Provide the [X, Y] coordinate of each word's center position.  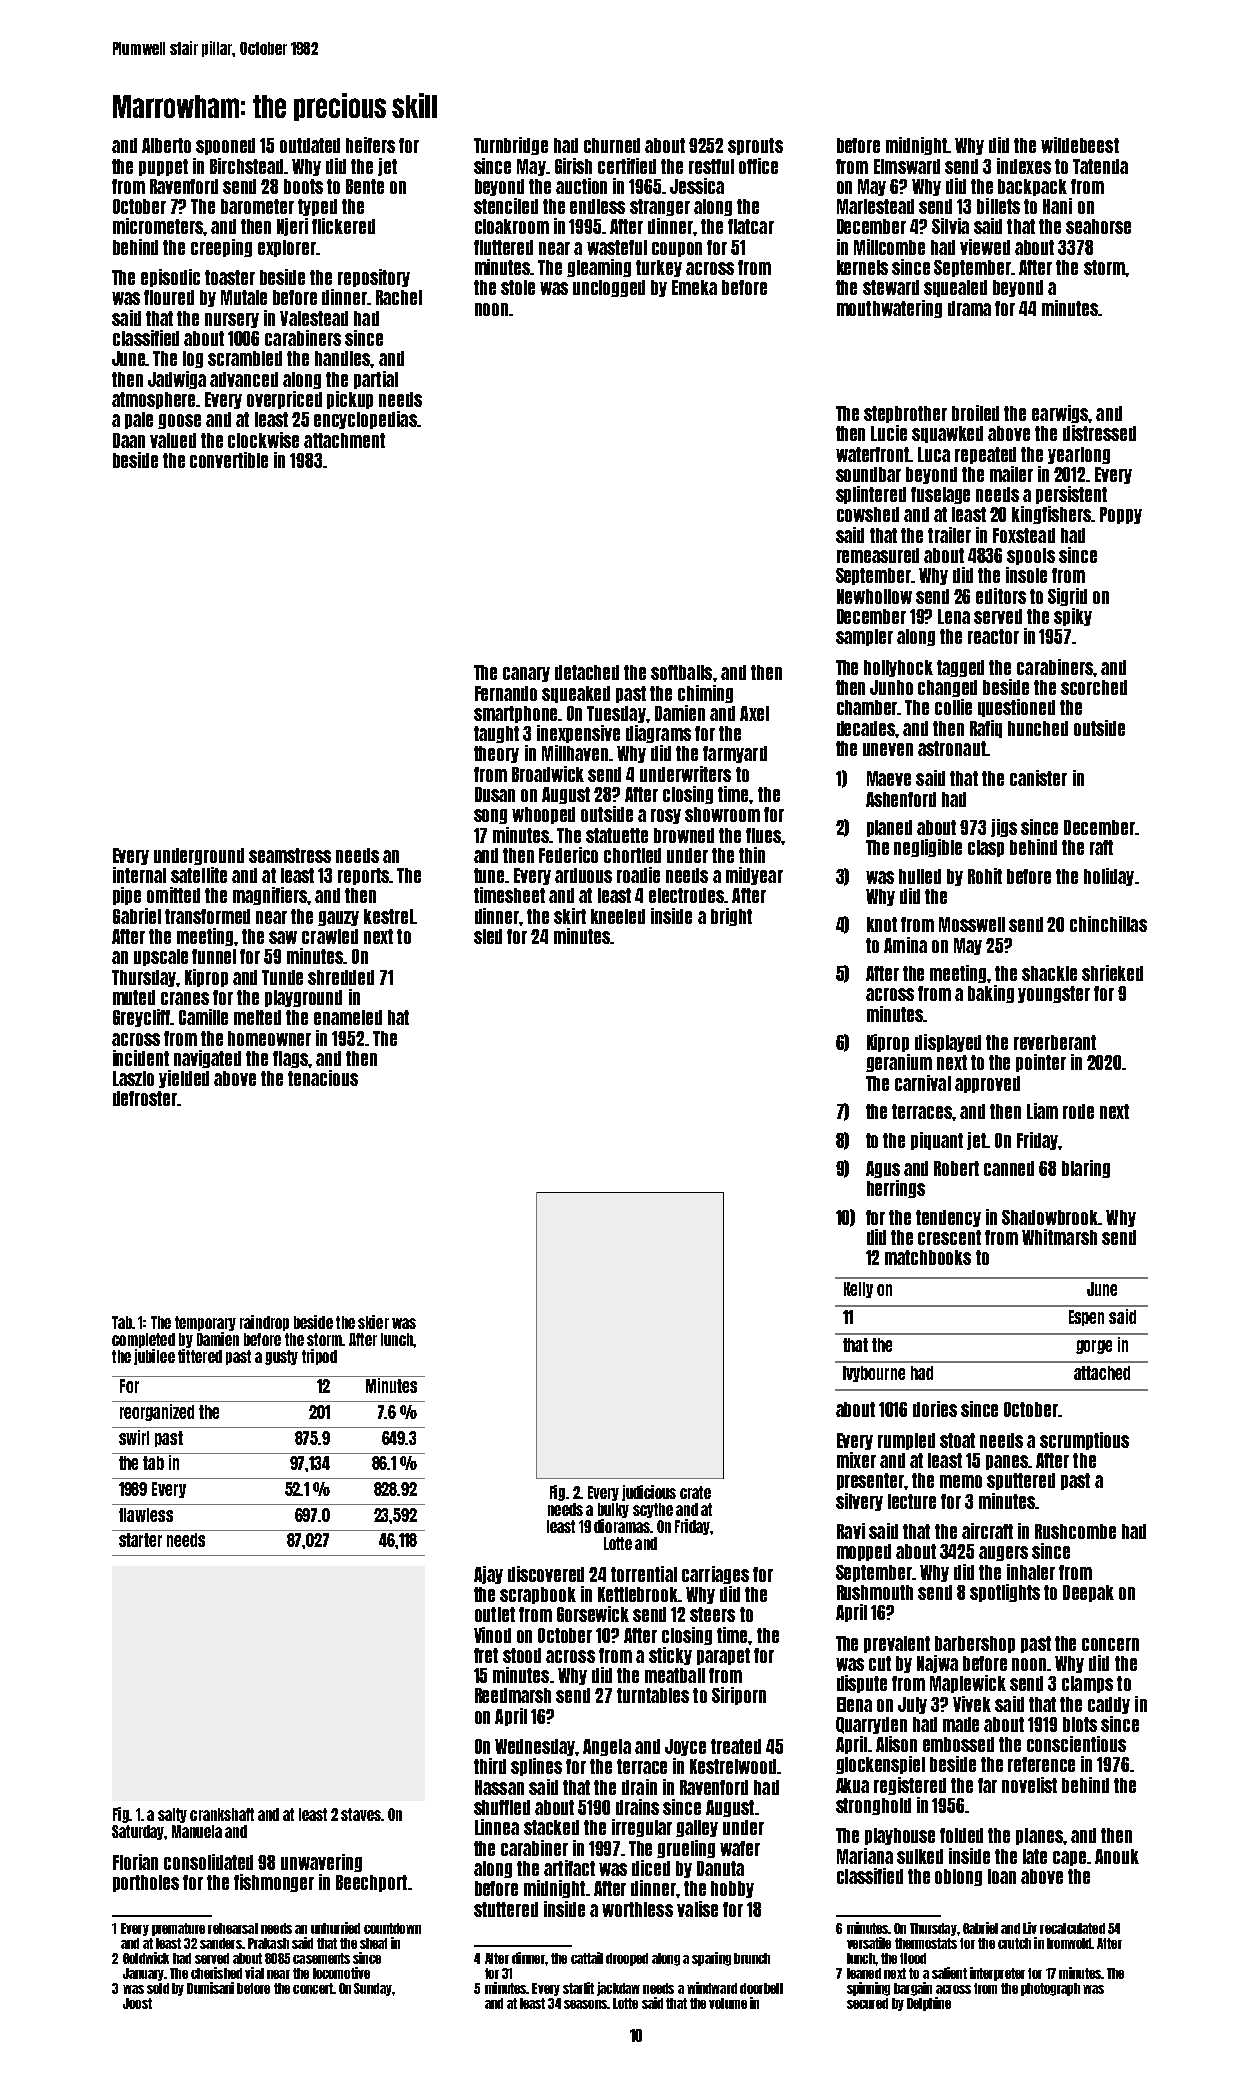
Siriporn [739, 1696]
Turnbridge [511, 146]
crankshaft [222, 1814]
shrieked [1112, 973]
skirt [570, 916]
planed [889, 828]
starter [140, 1540]
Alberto [166, 145]
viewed [985, 247]
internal [139, 875]
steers [712, 1614]
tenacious [323, 1078]
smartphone [516, 714]
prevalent [897, 1644]
